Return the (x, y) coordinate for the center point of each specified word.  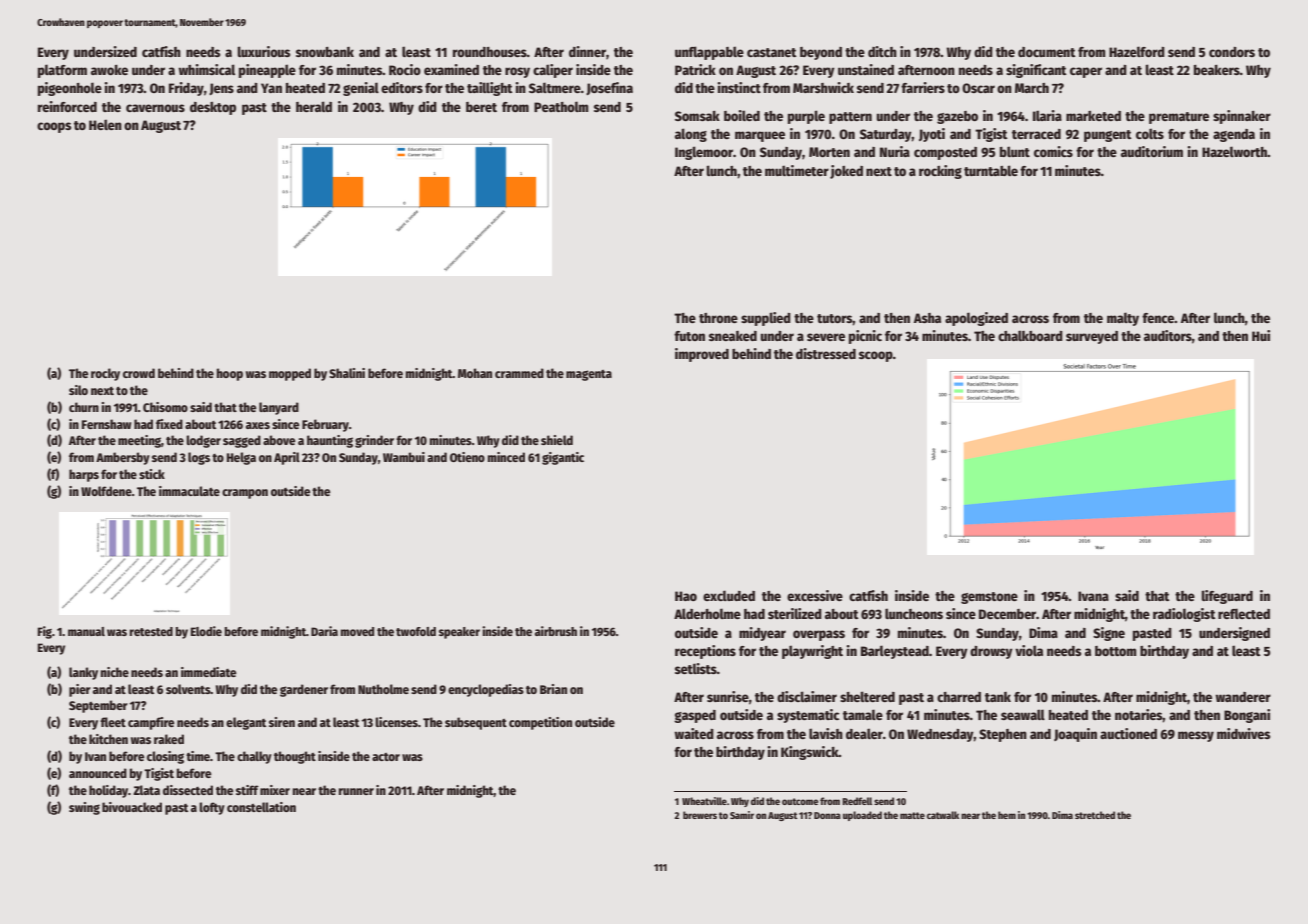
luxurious (264, 51)
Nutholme (383, 689)
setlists (696, 668)
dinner (587, 51)
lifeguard (1227, 597)
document (1047, 52)
